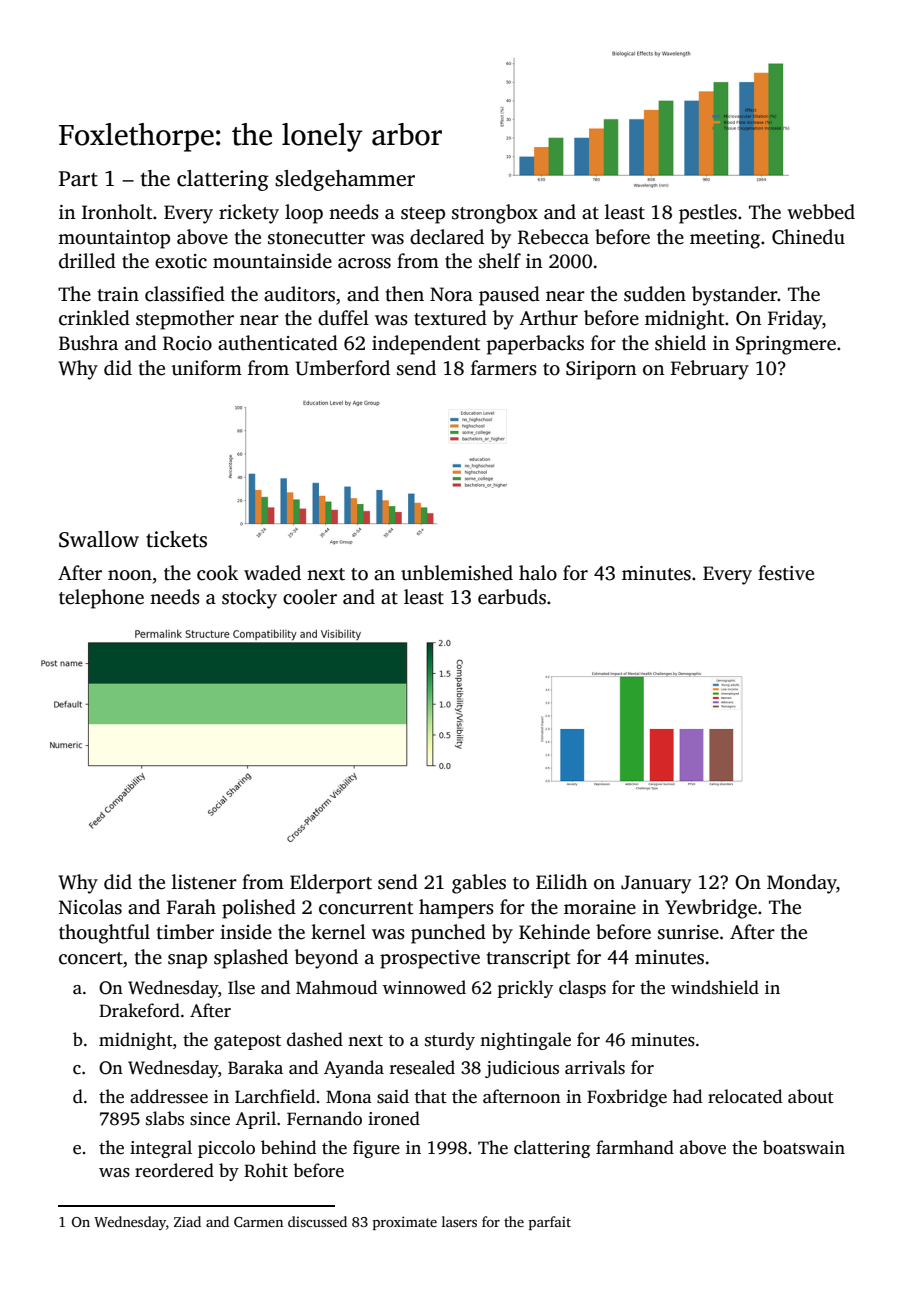  What do you see at coordinates (207, 368) in the screenshot?
I see `uniform` at bounding box center [207, 368].
